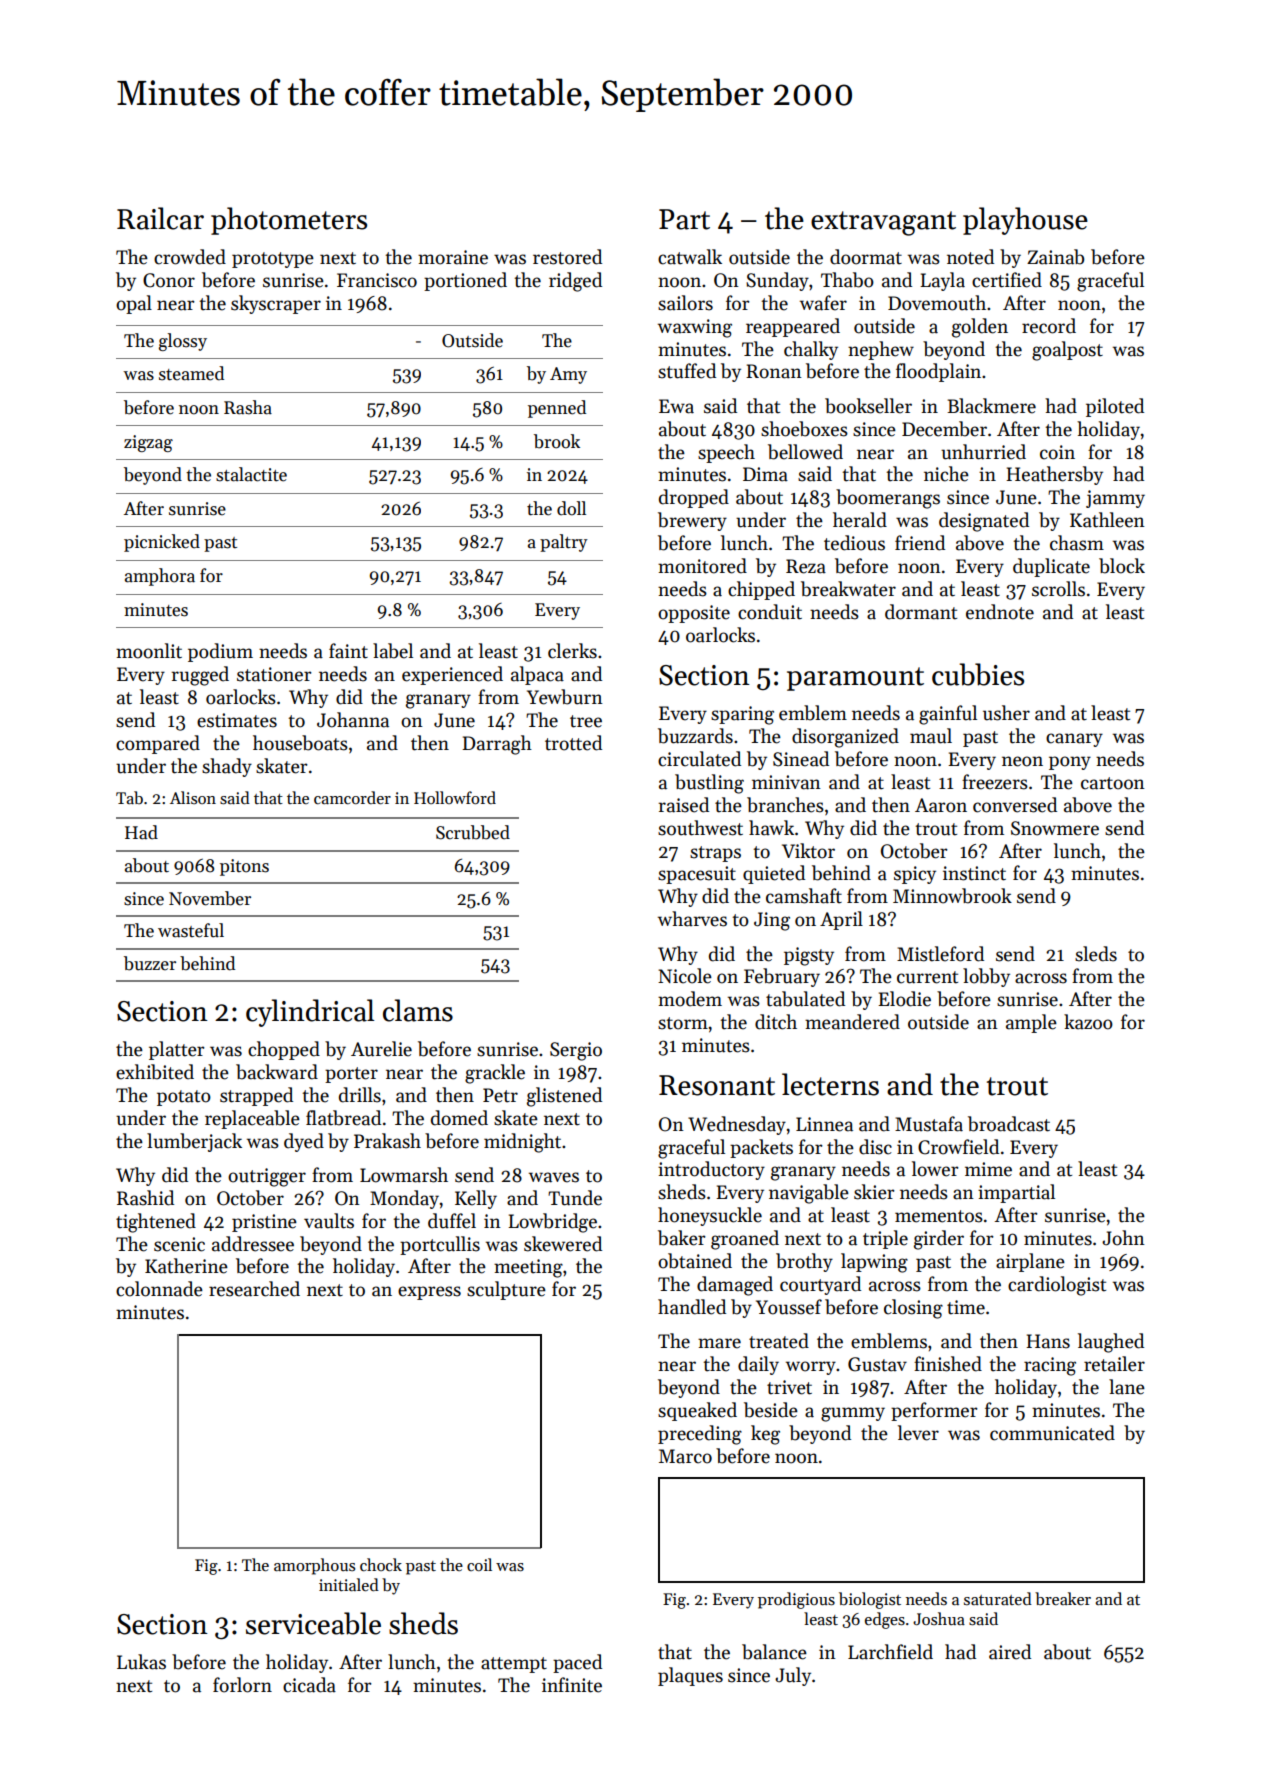 This screenshot has height=1784, width=1261. What do you see at coordinates (160, 577) in the screenshot?
I see `amphora` at bounding box center [160, 577].
